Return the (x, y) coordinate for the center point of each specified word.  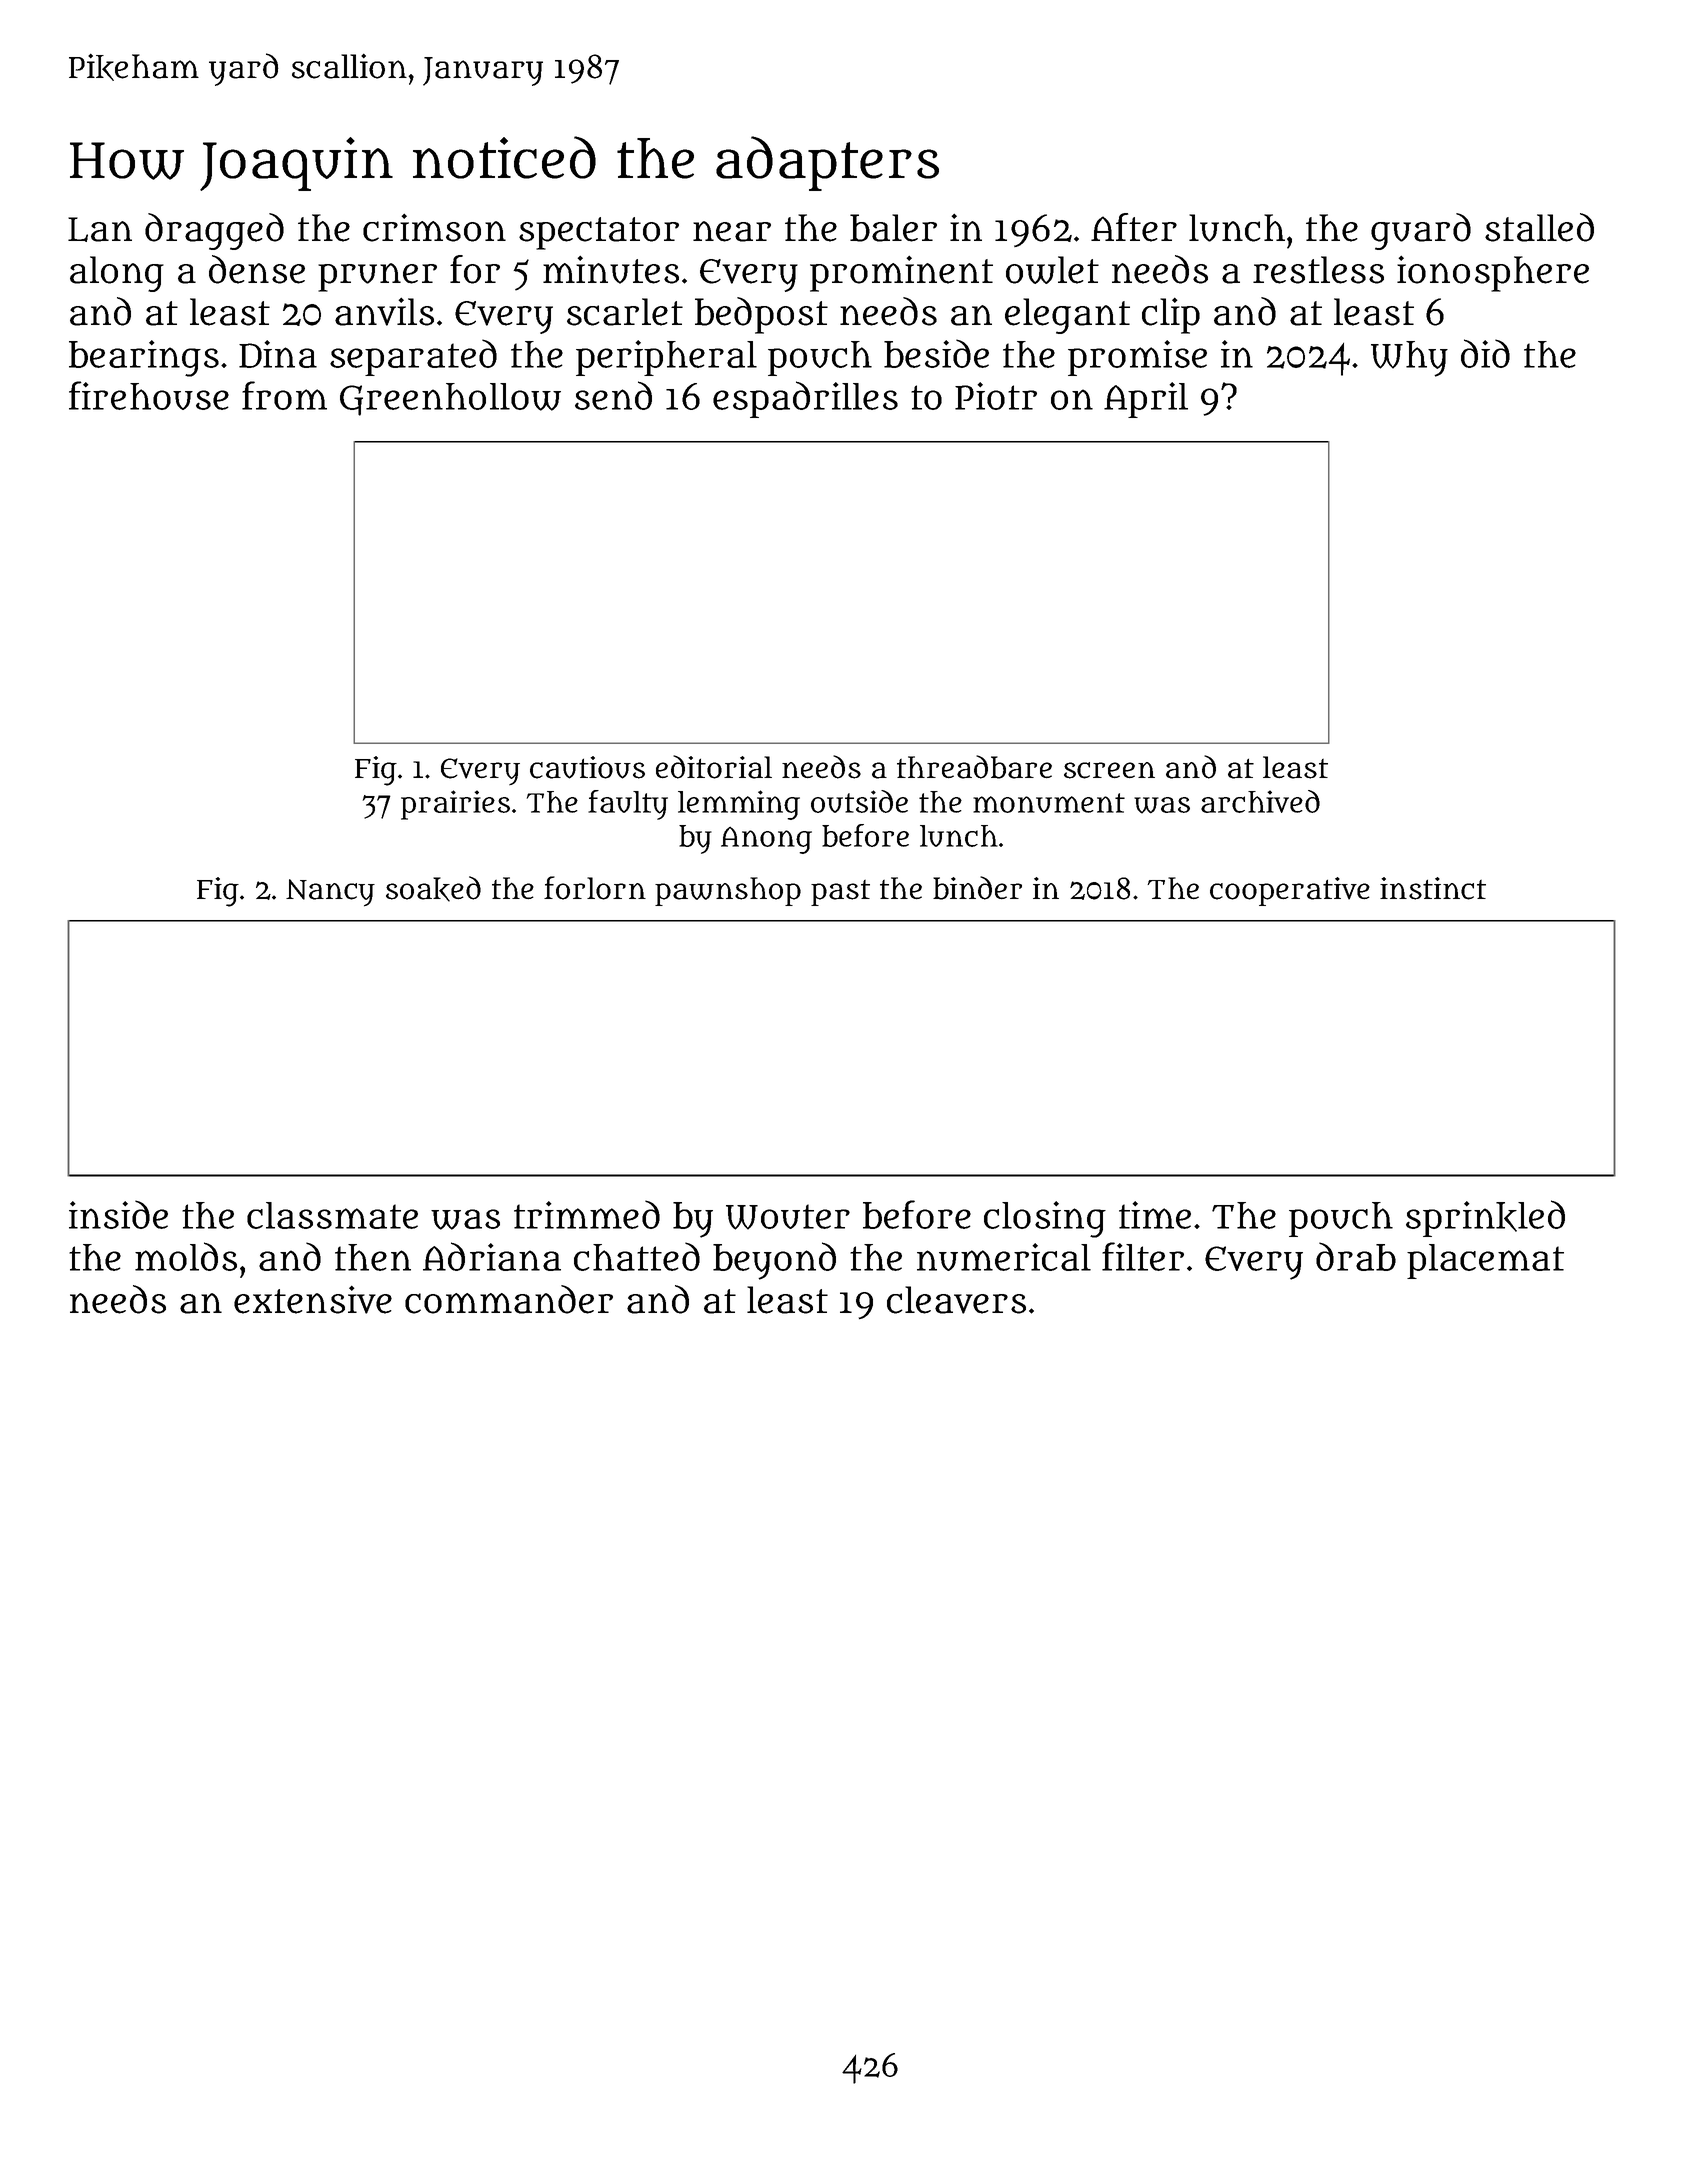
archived (1260, 801)
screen (1109, 770)
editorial (714, 767)
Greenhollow (450, 399)
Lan (100, 229)
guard (1421, 231)
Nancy (330, 893)
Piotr (996, 396)
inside (118, 1214)
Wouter (788, 1217)
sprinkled (1485, 1218)
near (732, 231)
